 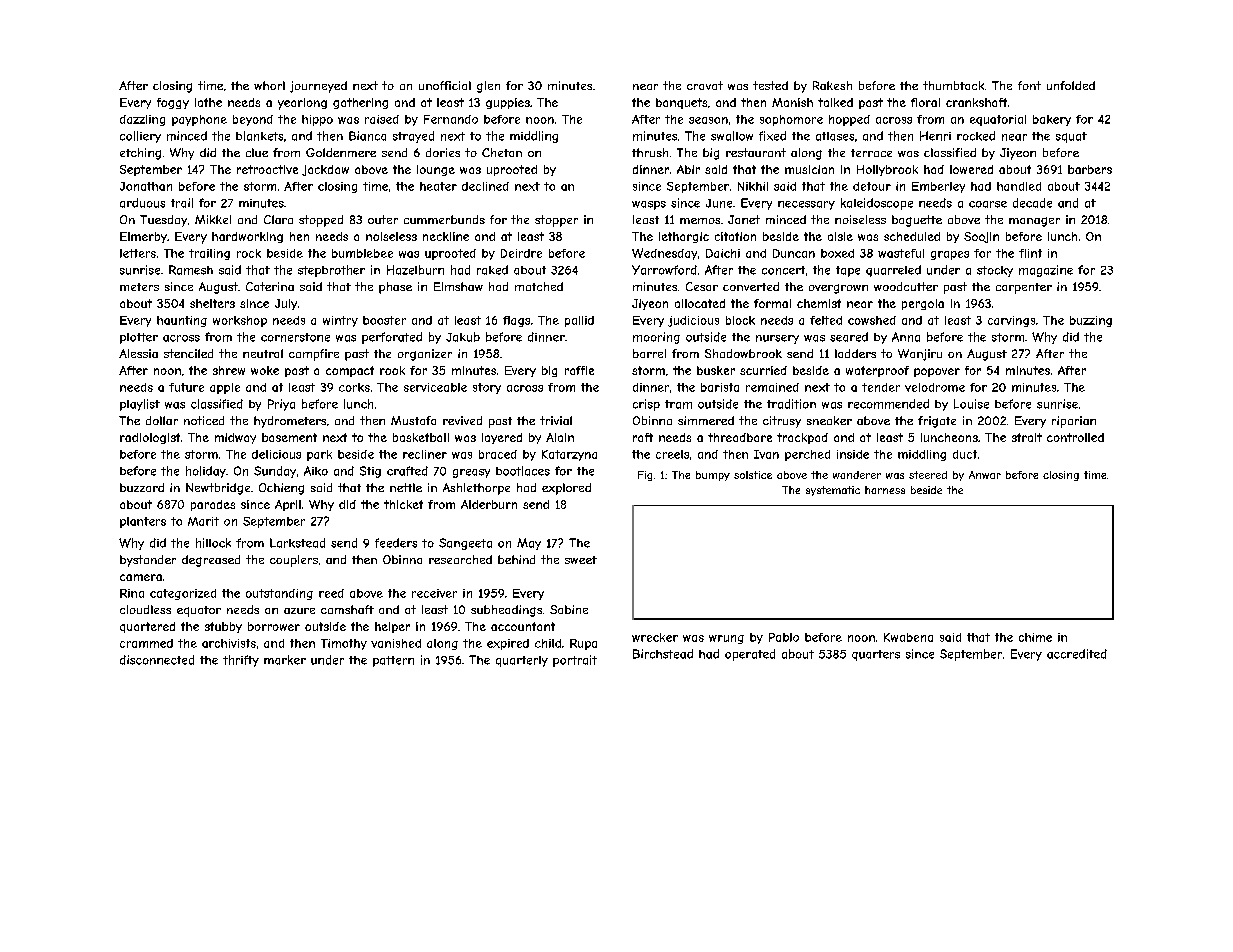 What do you see at coordinates (508, 103) in the document?
I see `guppies` at bounding box center [508, 103].
